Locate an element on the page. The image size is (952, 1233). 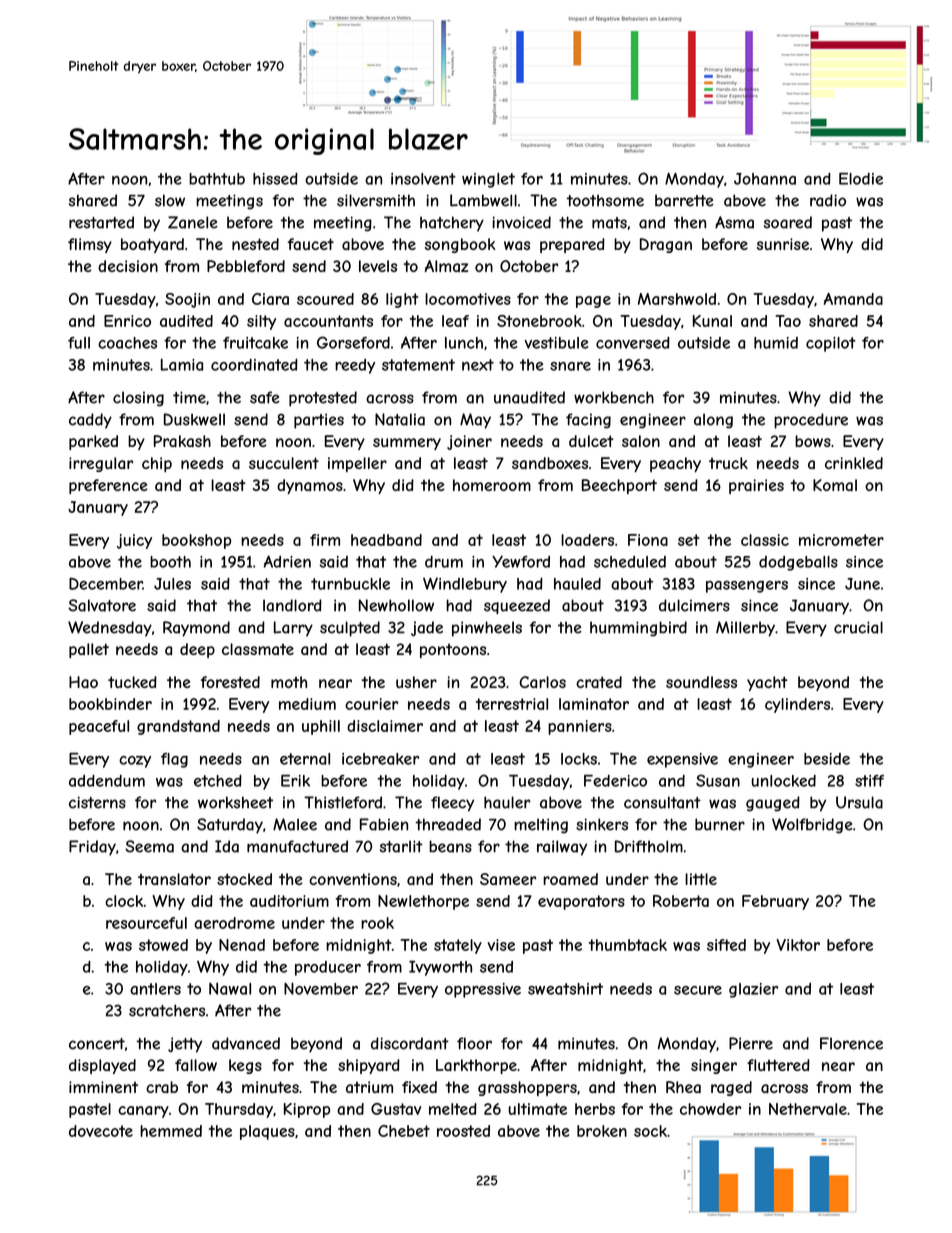
preference is located at coordinates (108, 486).
